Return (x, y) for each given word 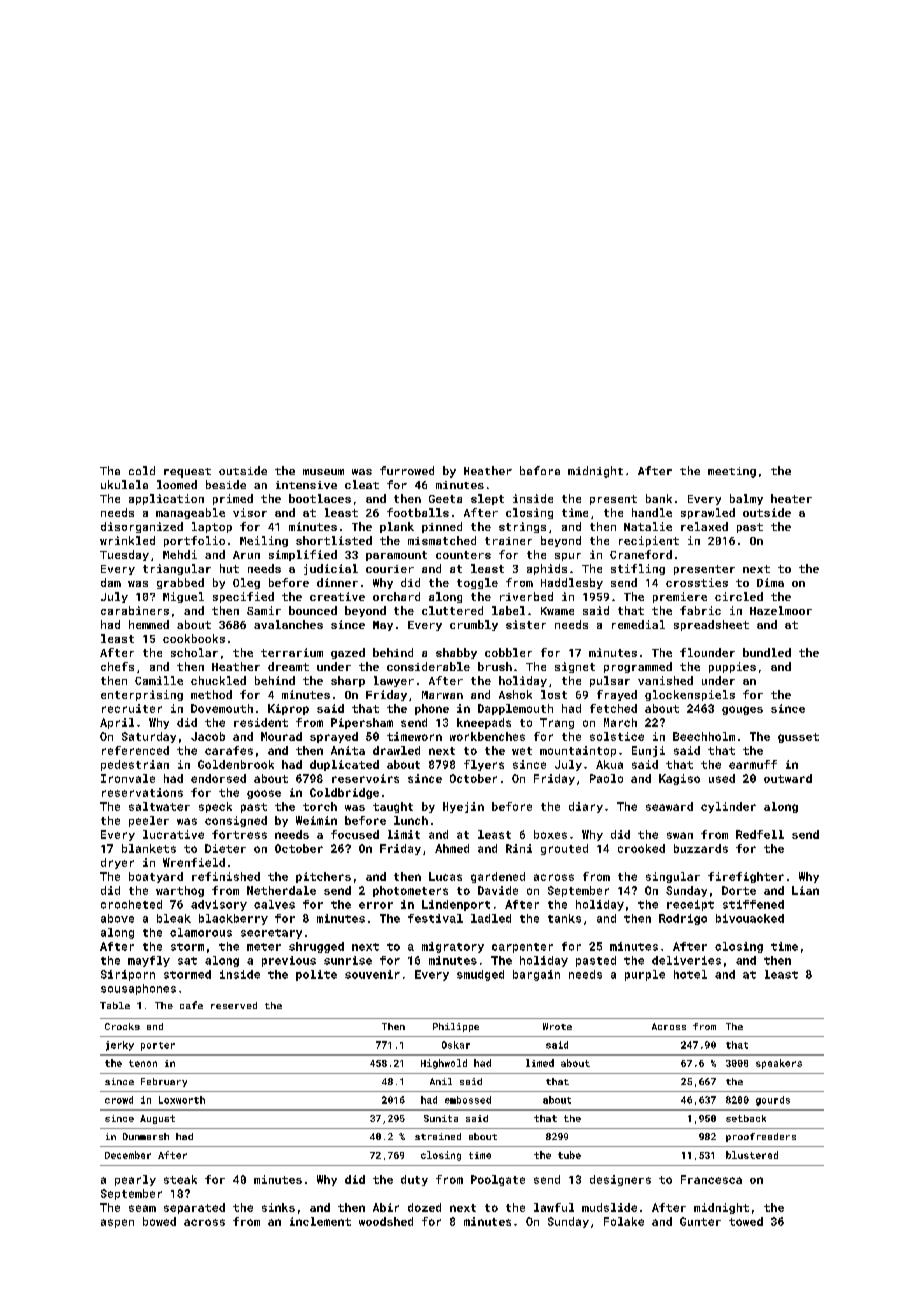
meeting (732, 472)
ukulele (124, 484)
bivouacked (750, 918)
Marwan (442, 695)
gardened (498, 877)
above (117, 918)
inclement (320, 1221)
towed (746, 1221)
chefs (117, 666)
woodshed (386, 1221)
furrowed (407, 470)
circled (739, 596)
